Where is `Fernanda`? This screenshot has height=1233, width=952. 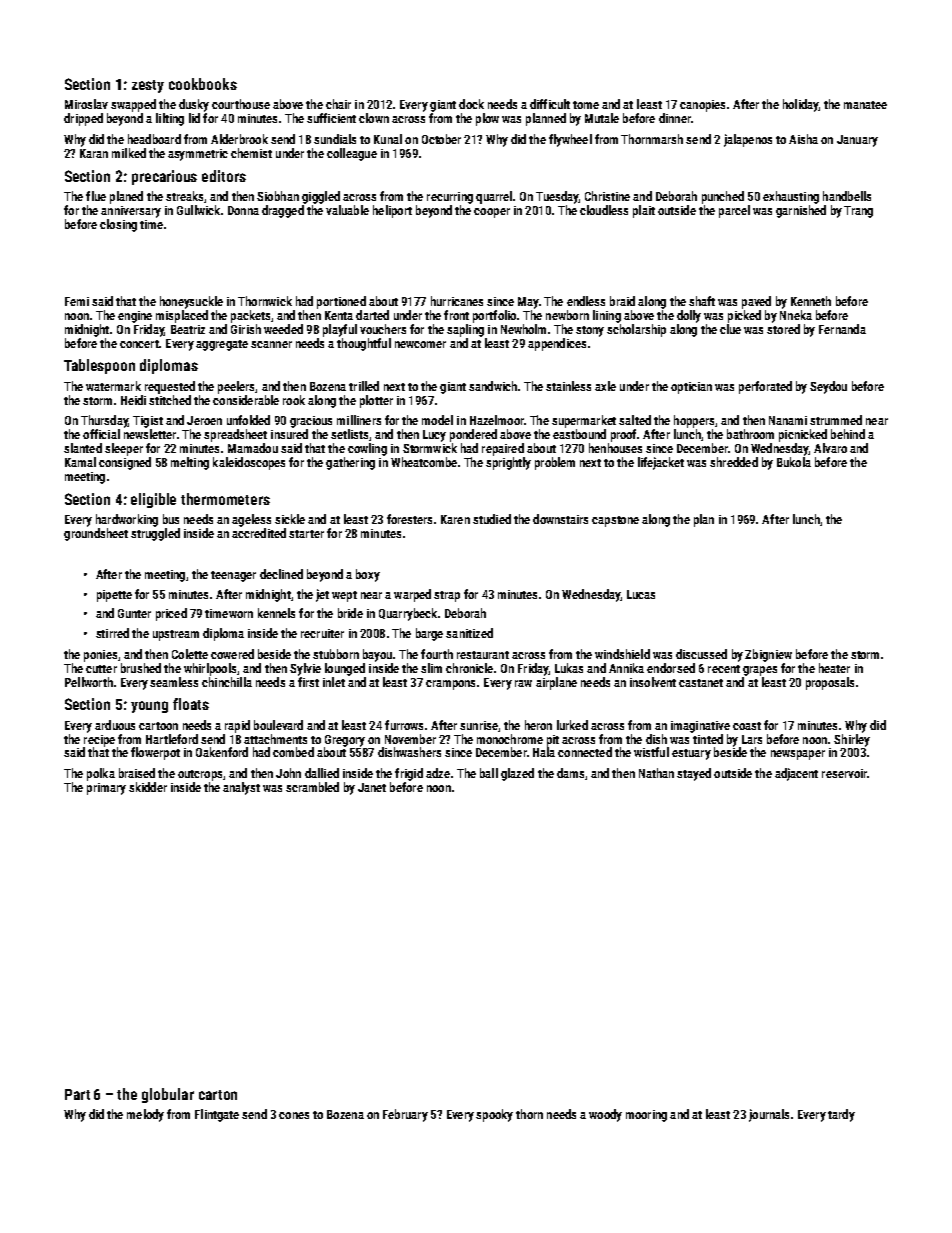 Fernanda is located at coordinates (842, 329).
